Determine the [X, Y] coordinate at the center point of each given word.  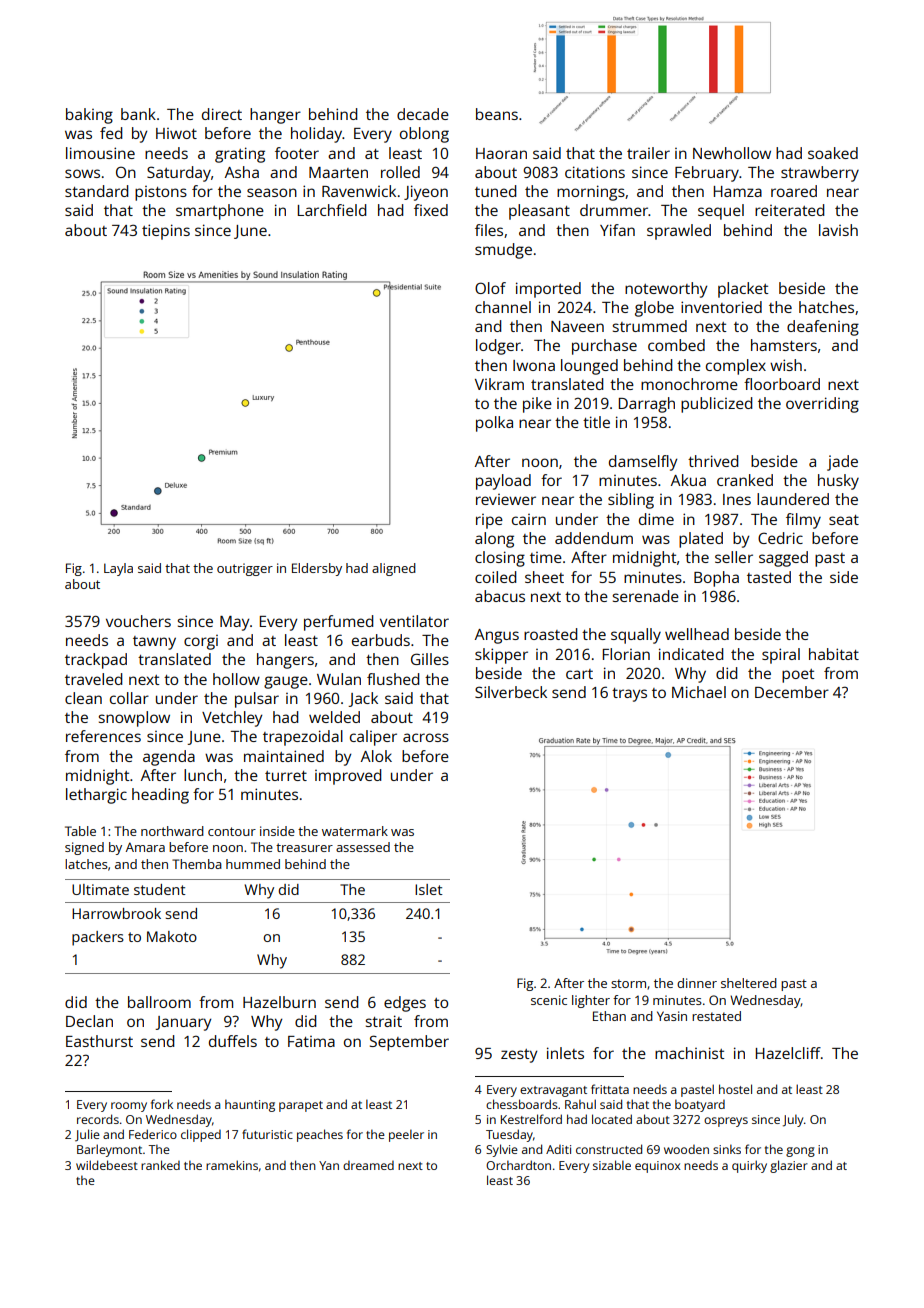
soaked [833, 153]
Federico [153, 1134]
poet [798, 676]
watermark [355, 831]
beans [497, 114]
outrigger [245, 569]
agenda [169, 758]
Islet [429, 889]
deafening [823, 328]
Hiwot [176, 133]
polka [494, 424]
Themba [197, 864]
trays [629, 695]
